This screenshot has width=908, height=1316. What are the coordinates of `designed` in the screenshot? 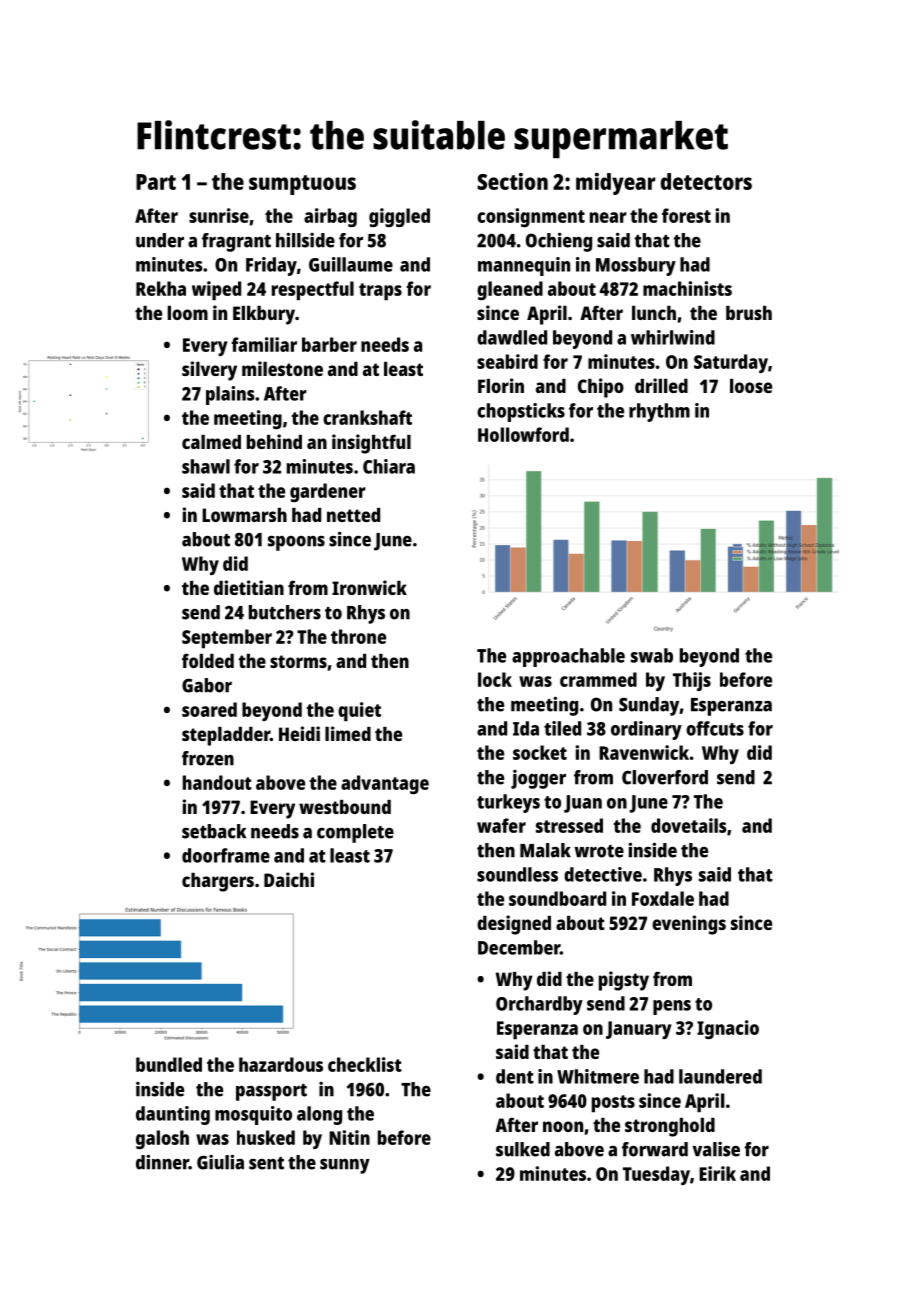 It's located at (514, 925).
